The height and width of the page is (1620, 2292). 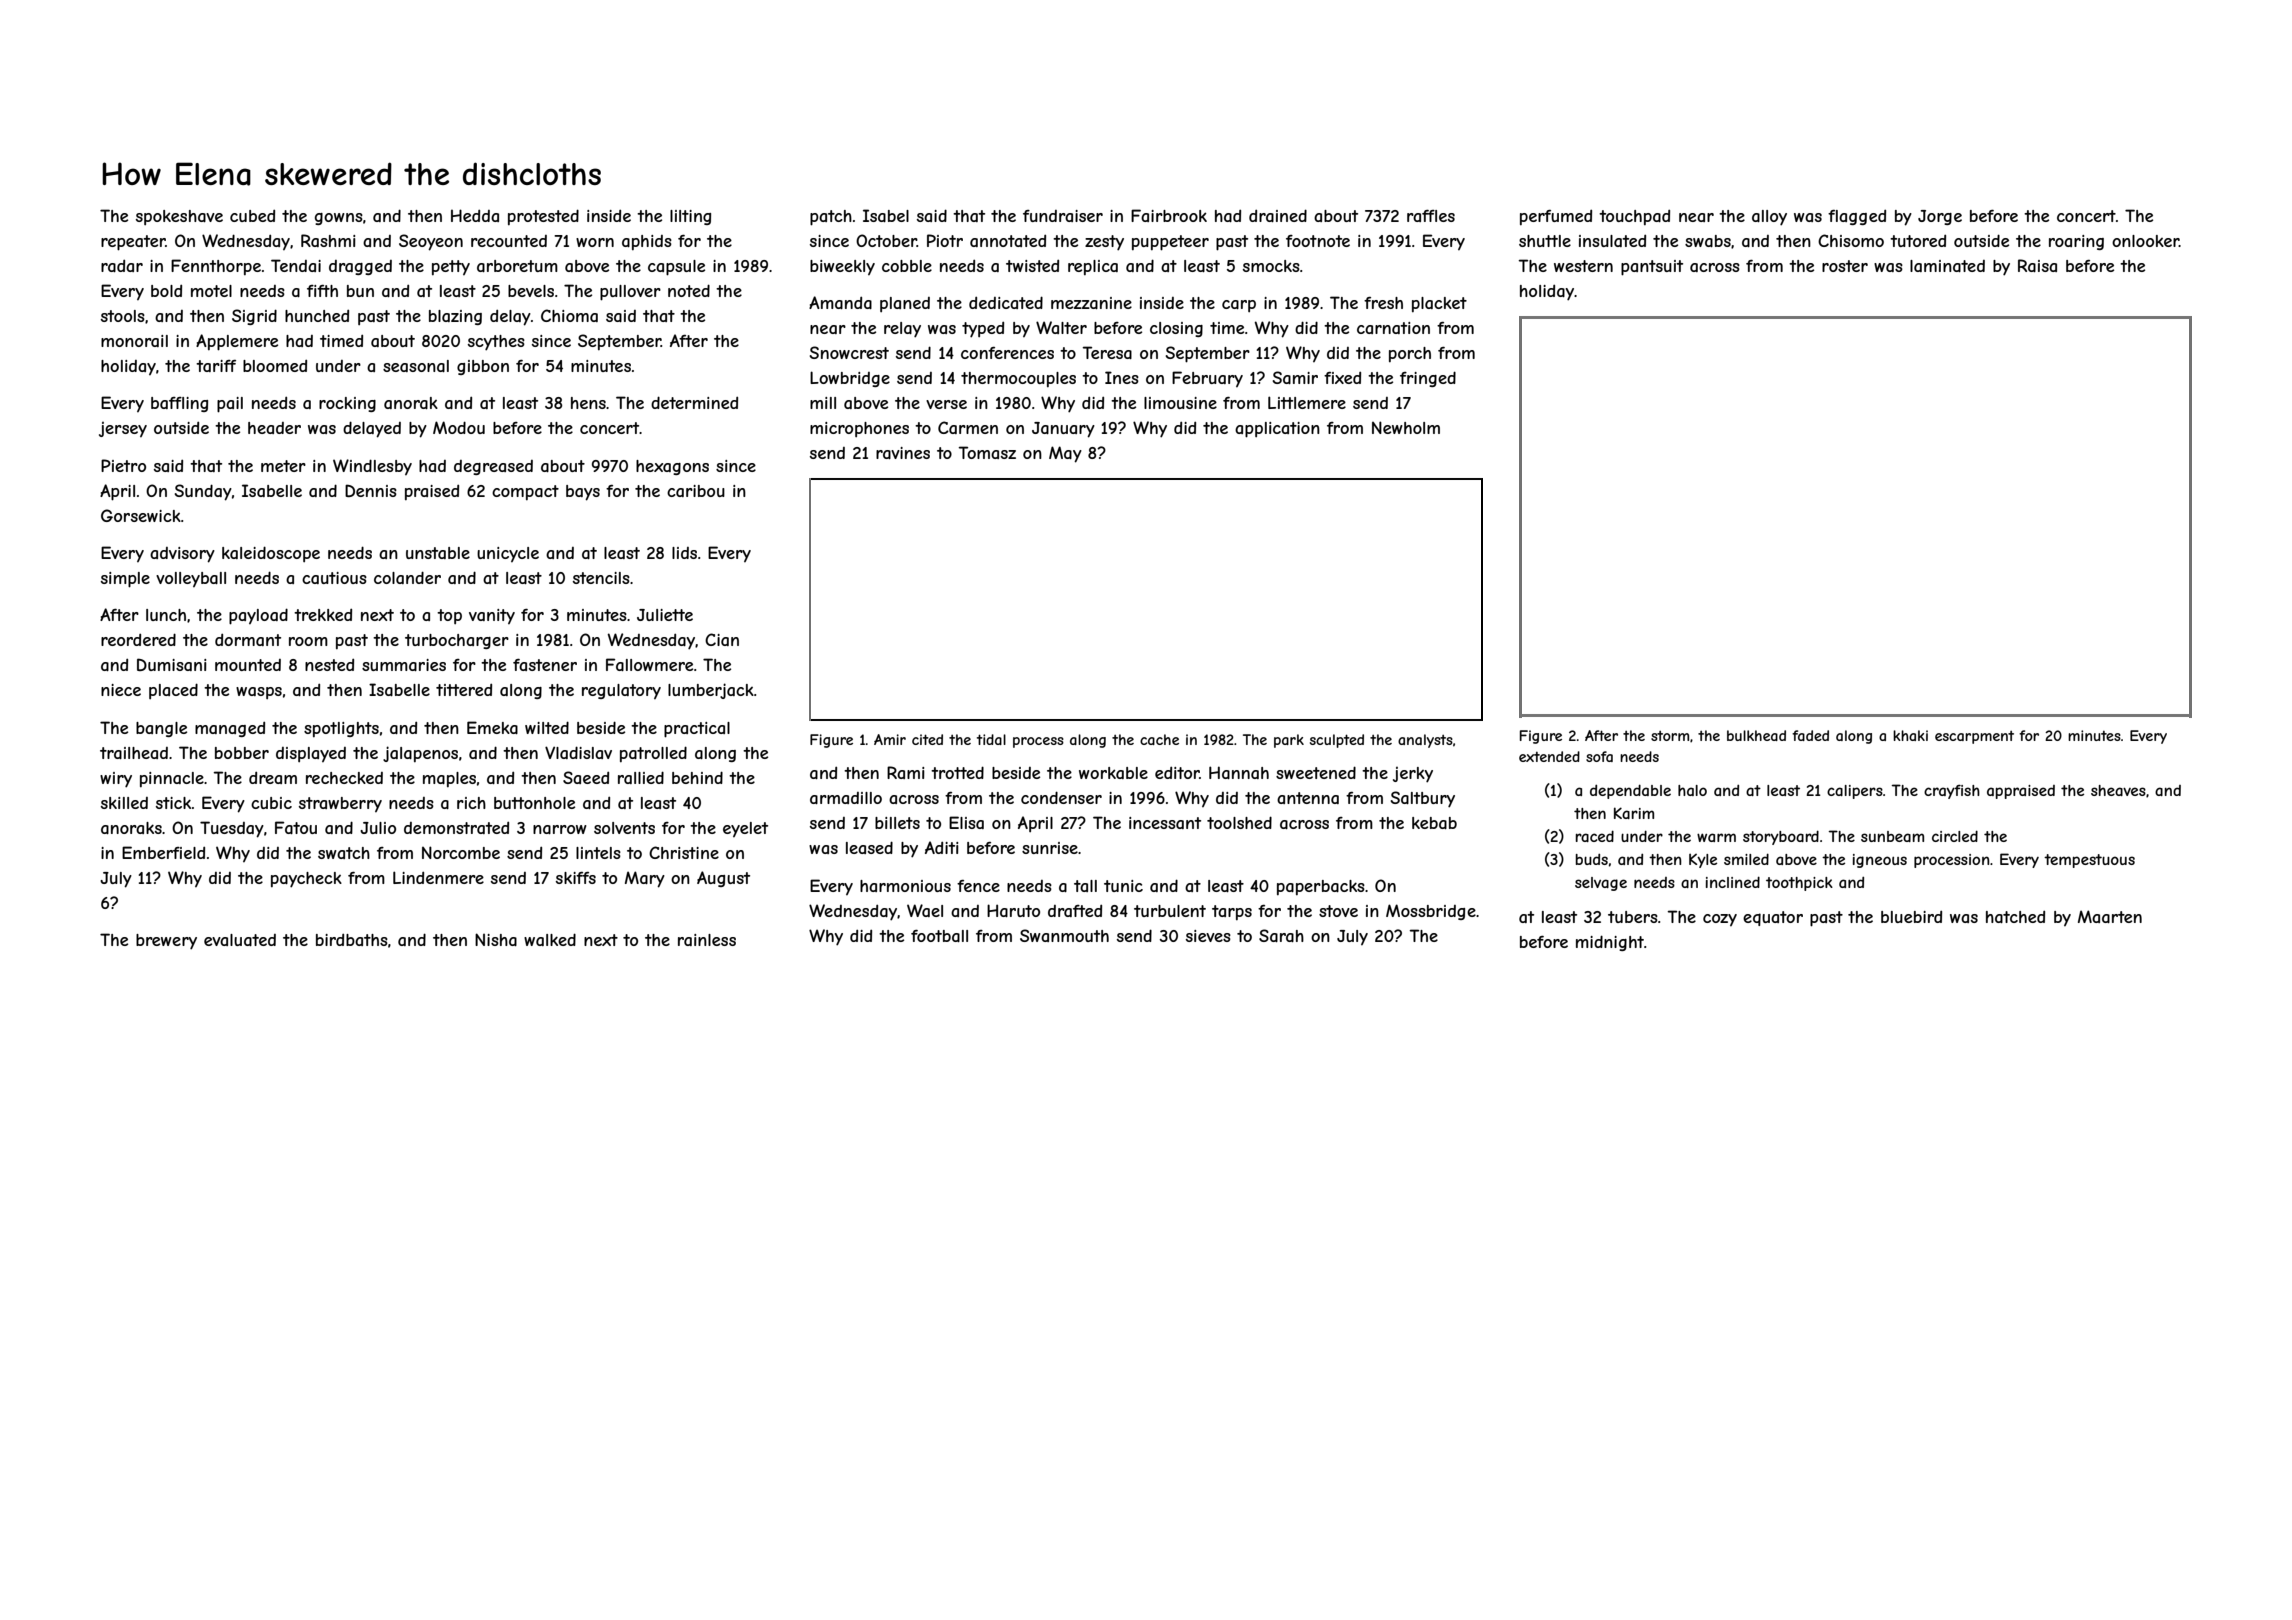 I want to click on May, so click(x=1065, y=454).
